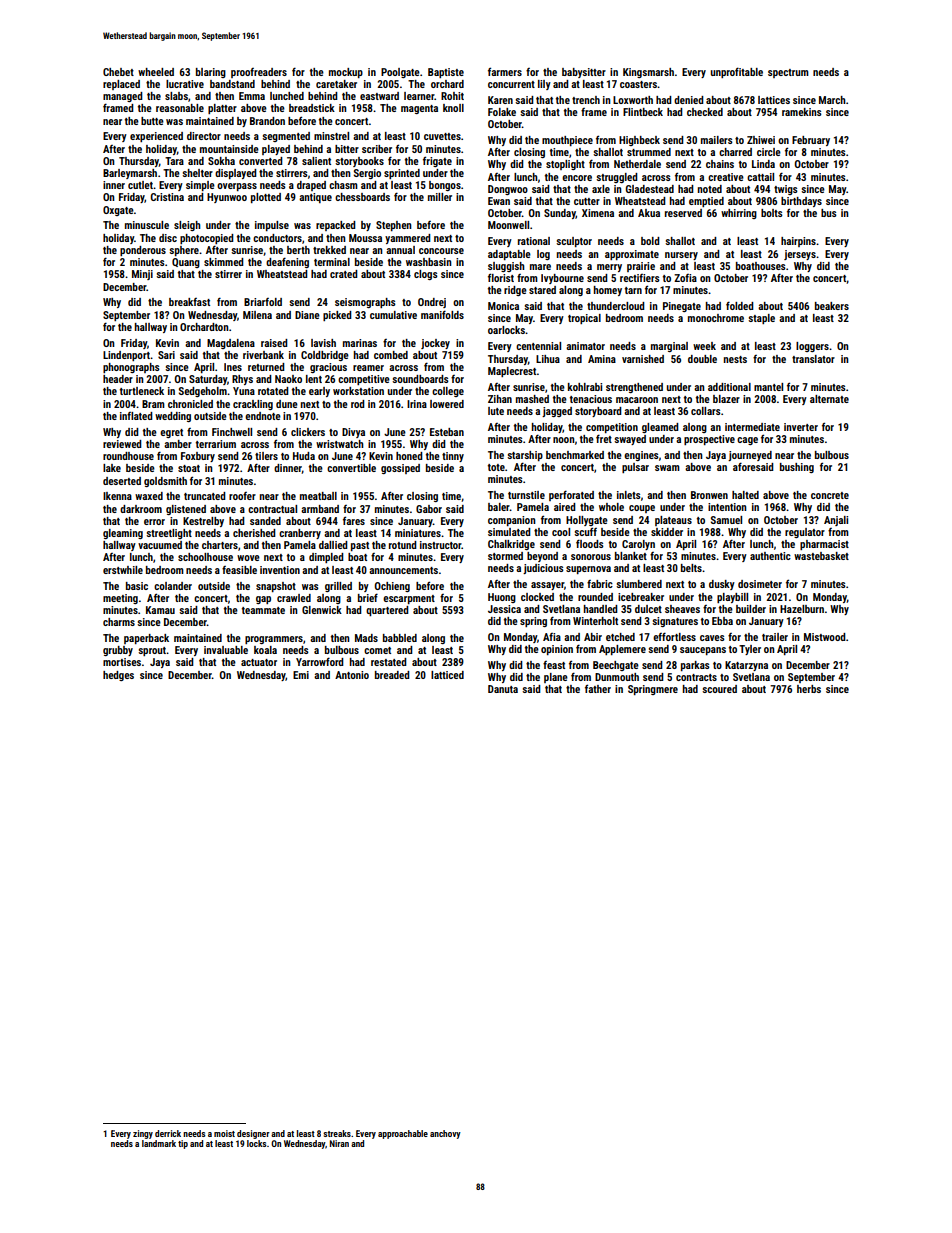 Image resolution: width=952 pixels, height=1233 pixels. Describe the element at coordinates (503, 689) in the image. I see `Danuta` at that location.
